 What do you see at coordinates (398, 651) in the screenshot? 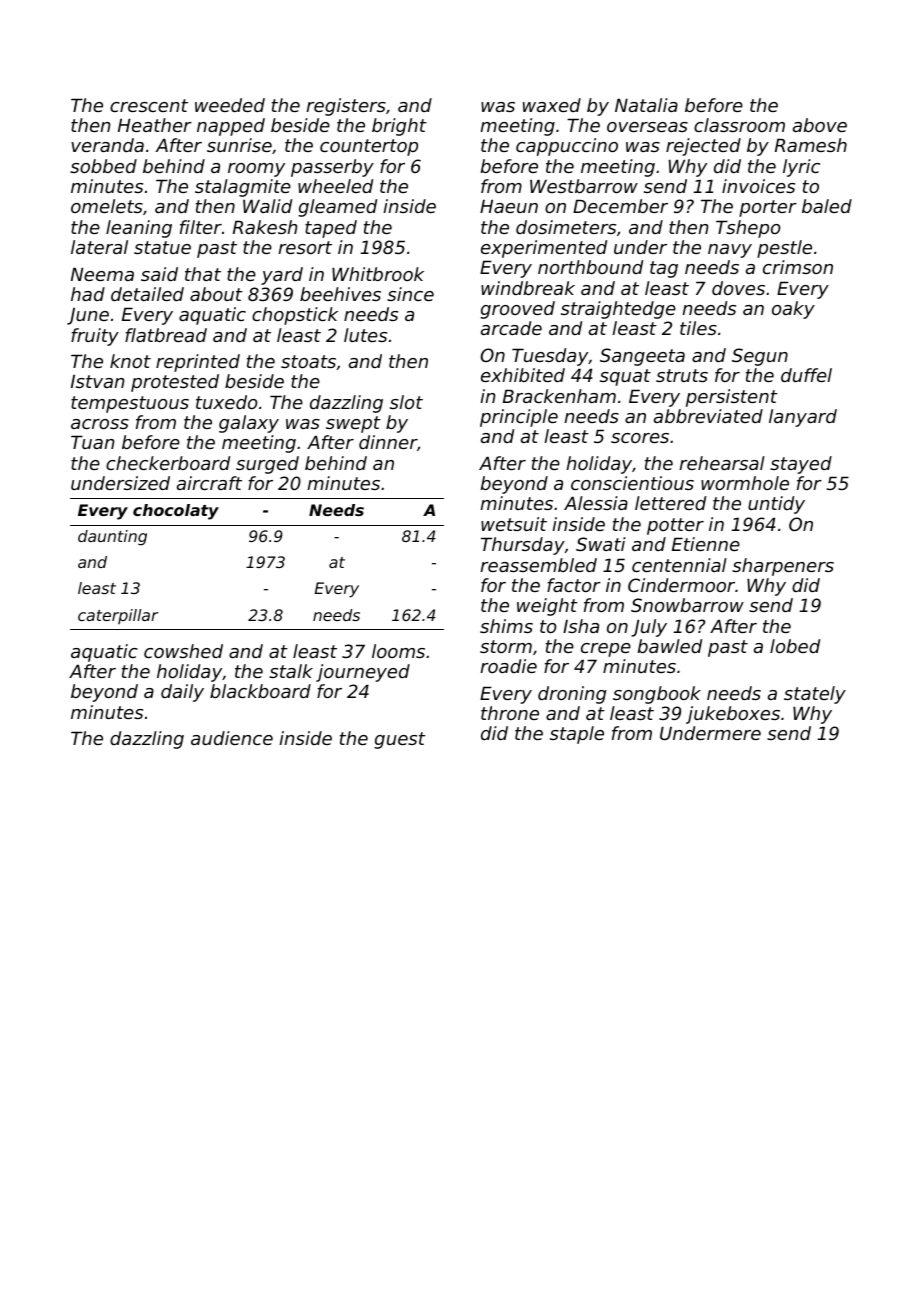
I see `looms` at bounding box center [398, 651].
